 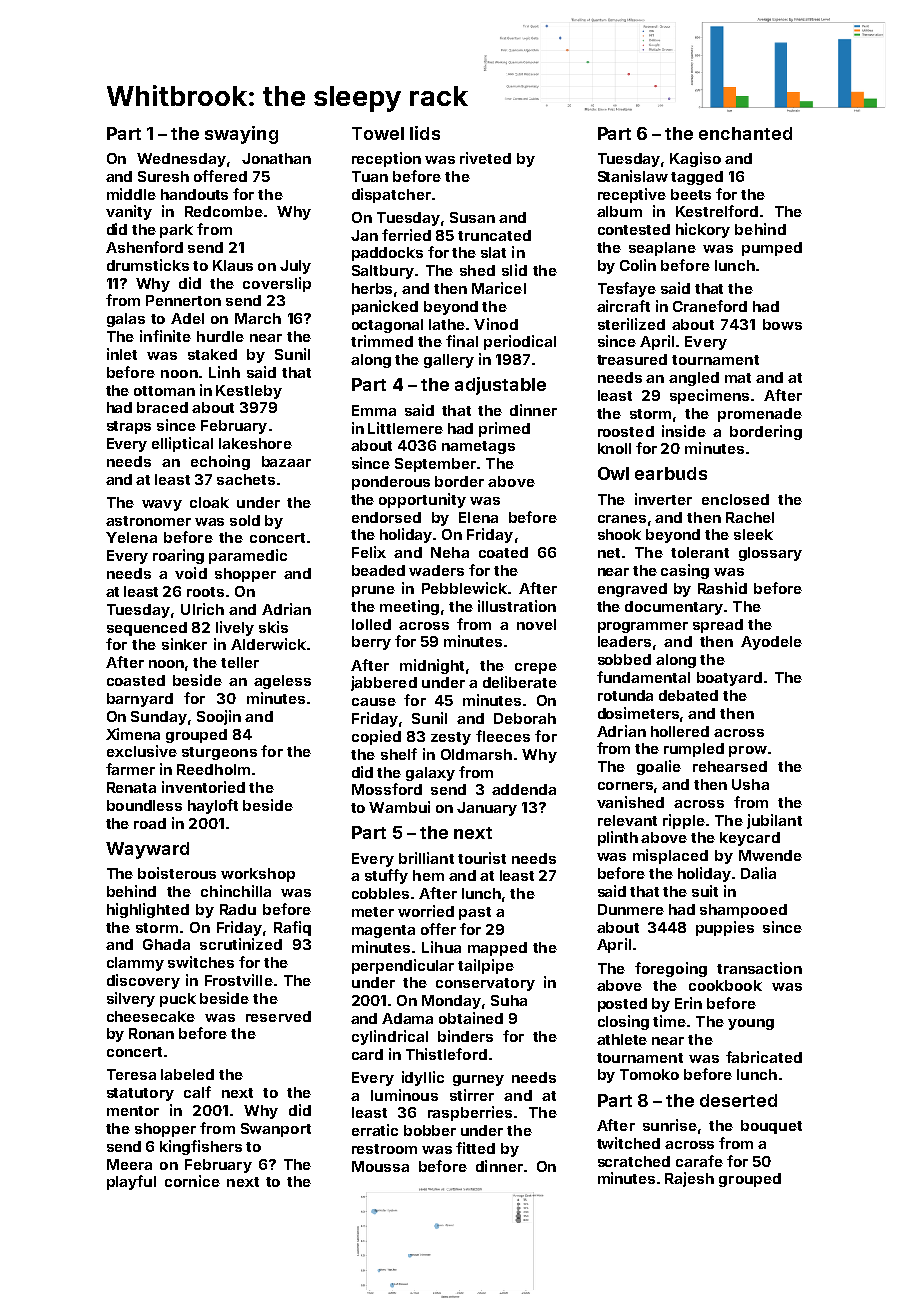 I want to click on void, so click(x=191, y=573).
